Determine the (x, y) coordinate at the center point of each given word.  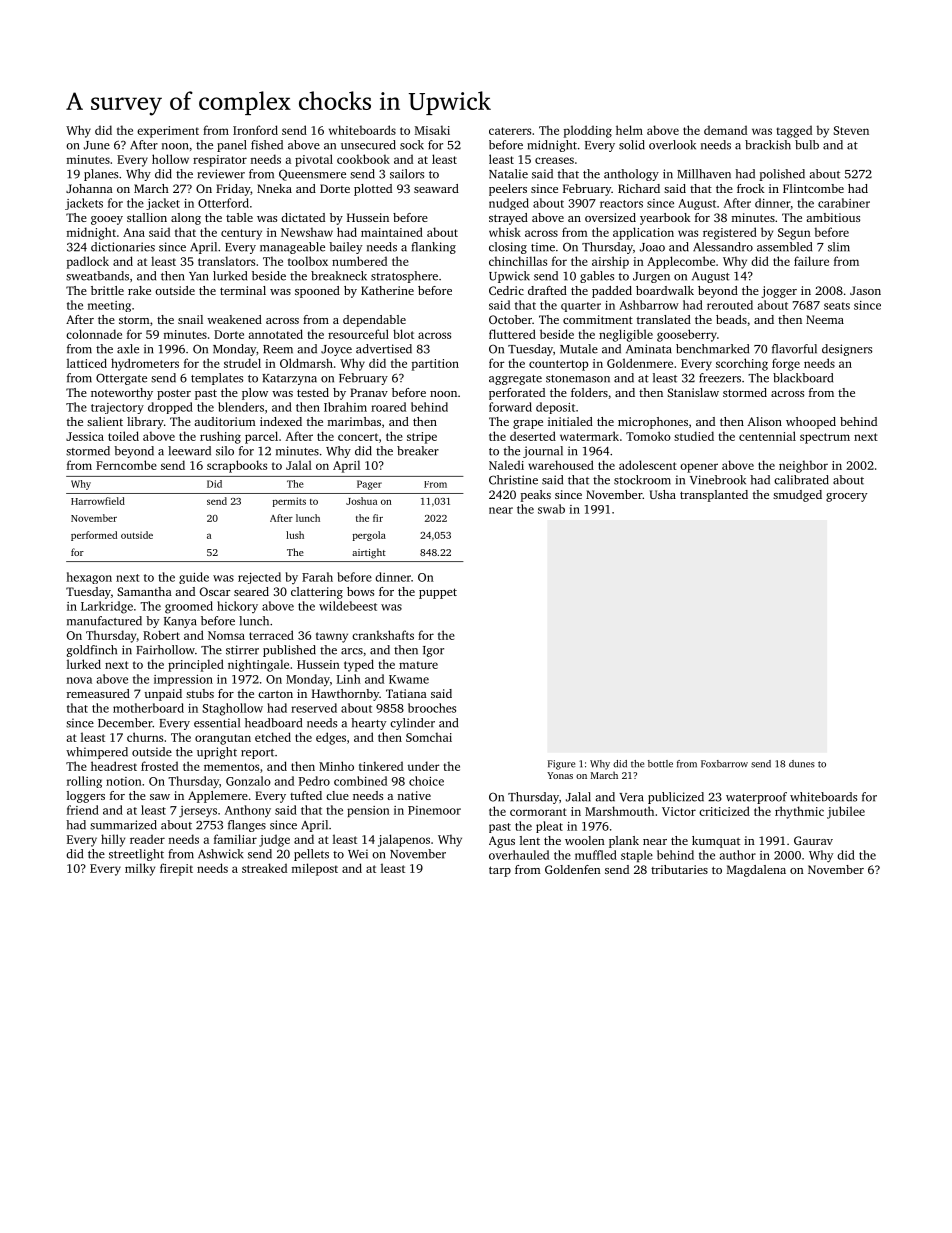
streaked (264, 868)
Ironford (255, 130)
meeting (109, 306)
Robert (161, 635)
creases (554, 160)
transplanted (714, 496)
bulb (807, 145)
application (643, 233)
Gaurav (813, 840)
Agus (502, 842)
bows (360, 591)
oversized (610, 217)
